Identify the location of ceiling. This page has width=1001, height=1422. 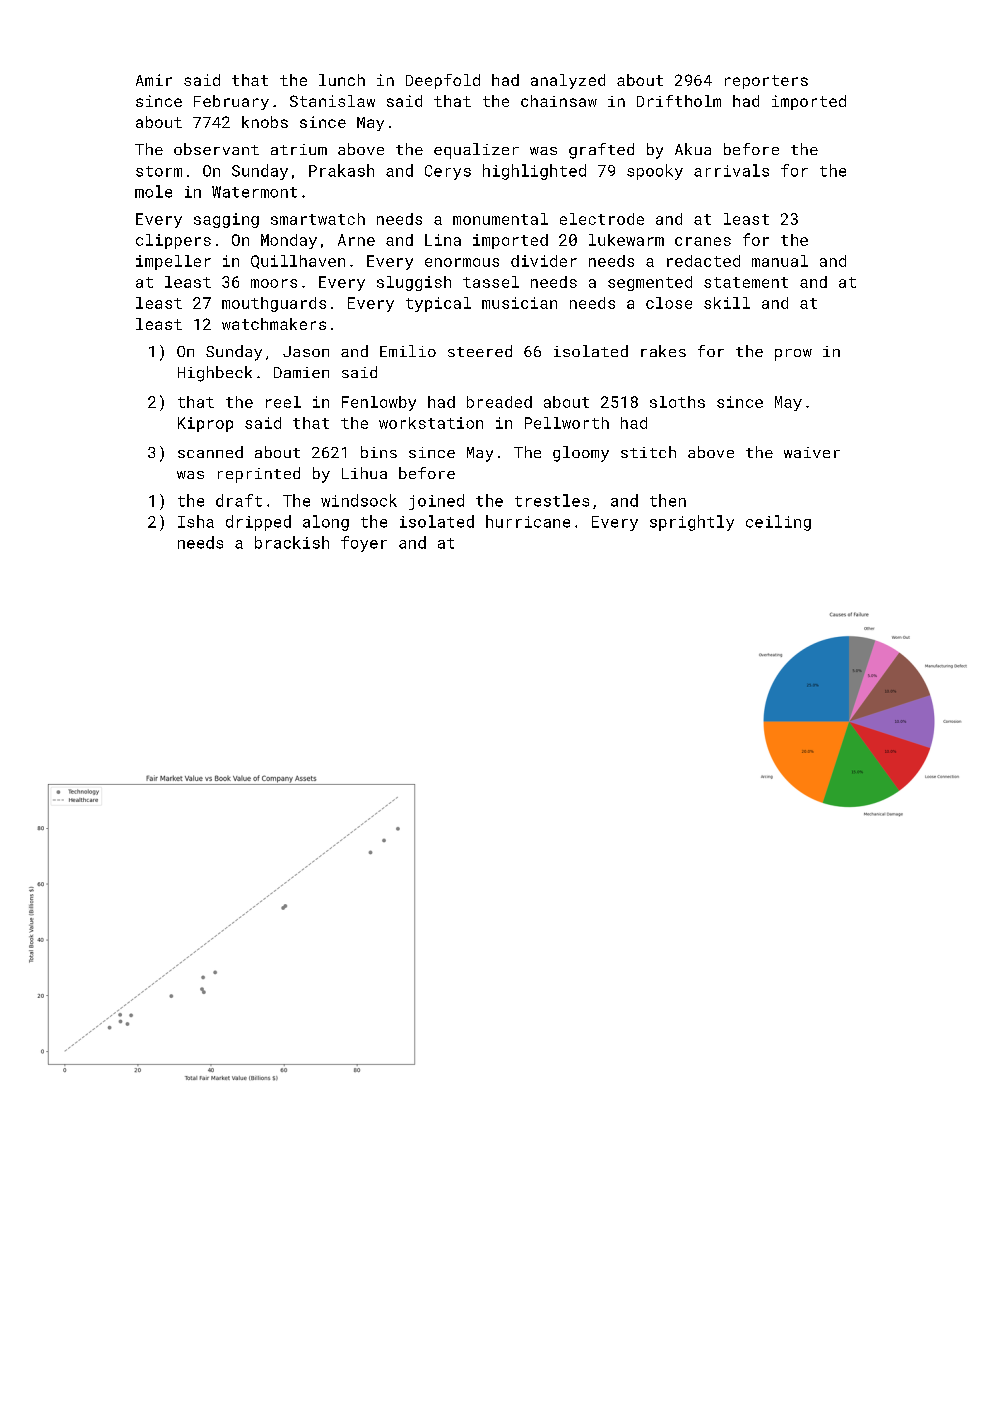
(778, 523).
